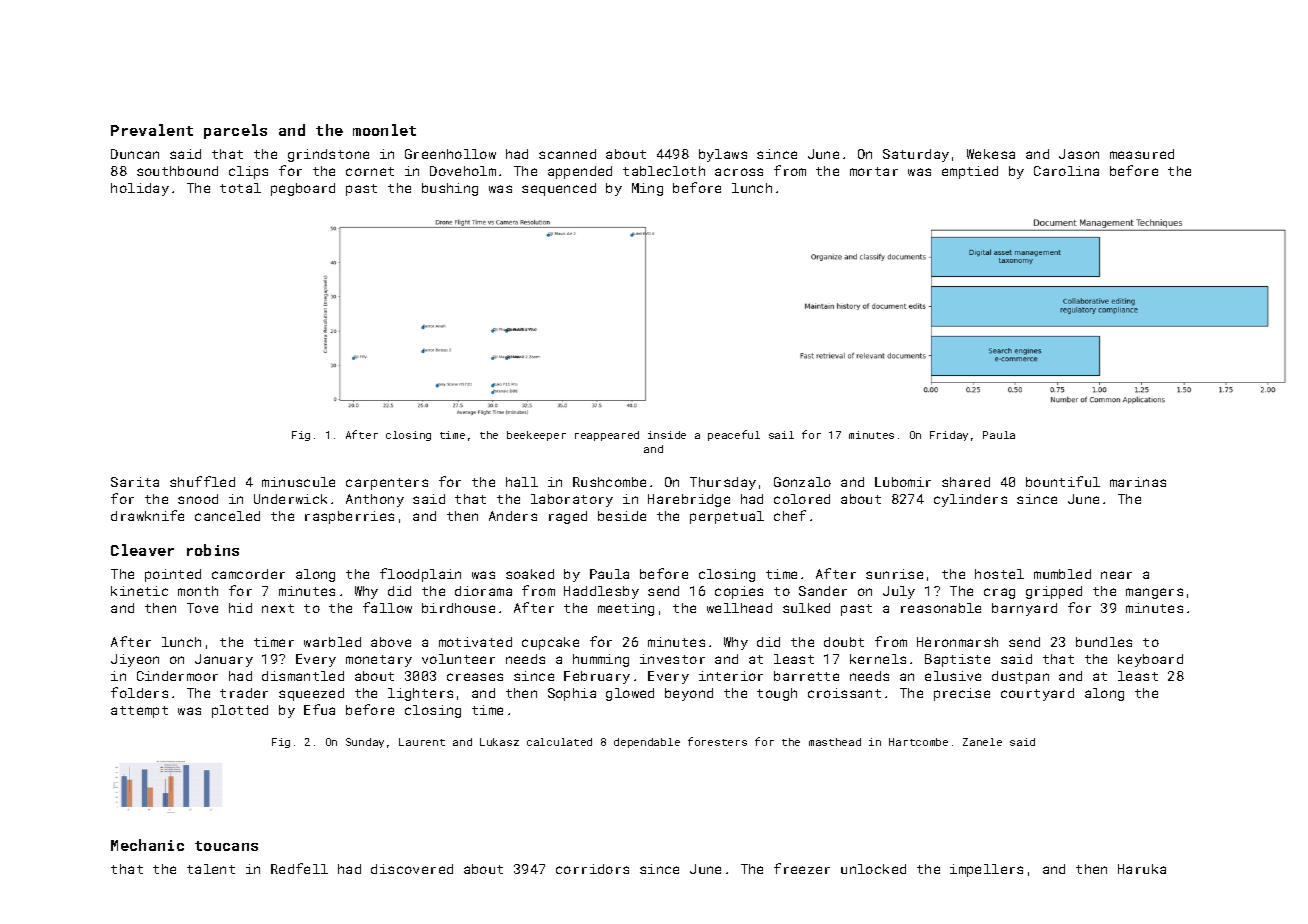 The width and height of the page is (1308, 924). I want to click on warbled, so click(332, 642).
